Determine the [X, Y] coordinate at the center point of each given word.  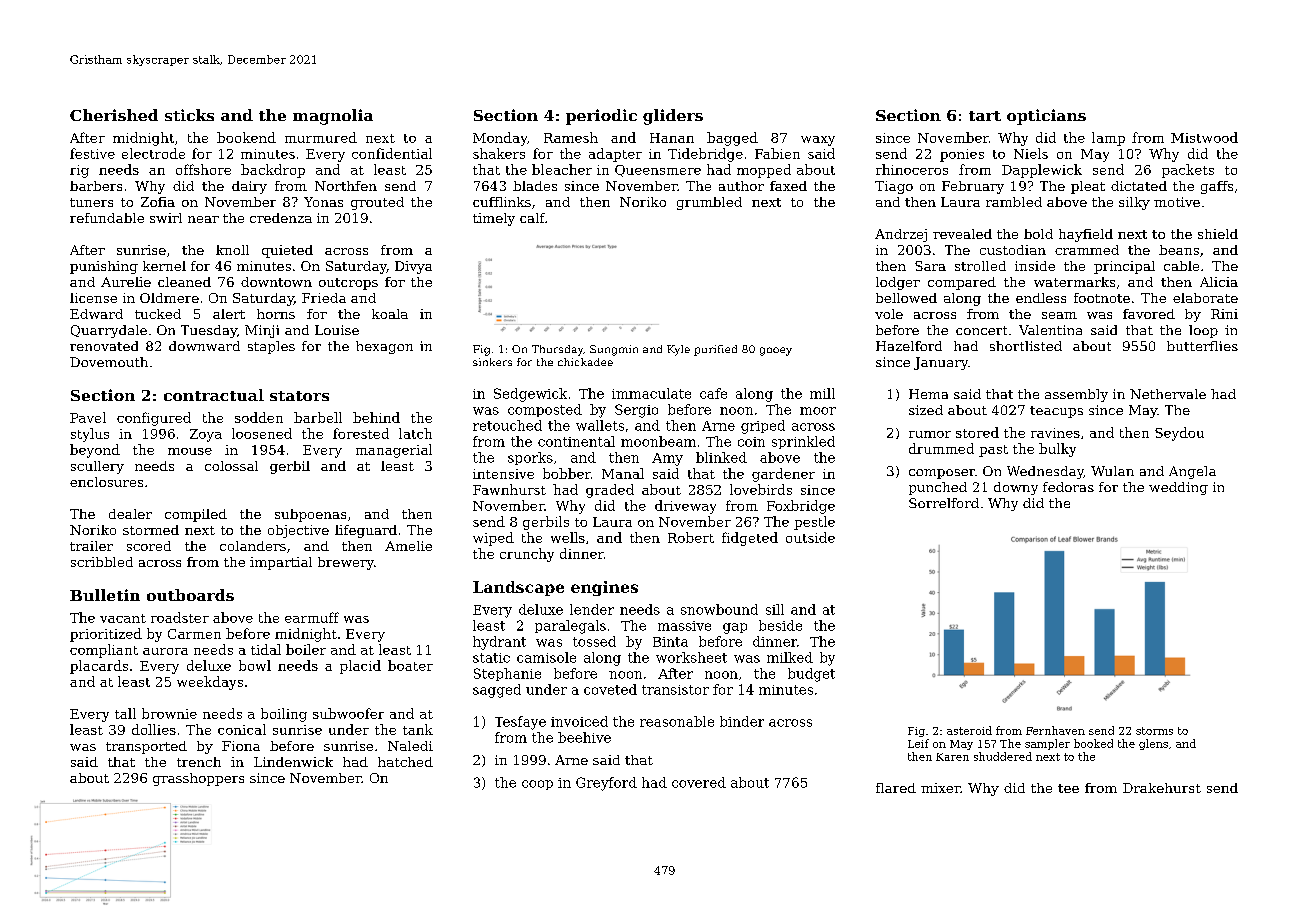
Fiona [241, 746]
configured [154, 419]
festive [92, 153]
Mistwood [1204, 137]
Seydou [1179, 434]
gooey [776, 351]
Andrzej [901, 235]
